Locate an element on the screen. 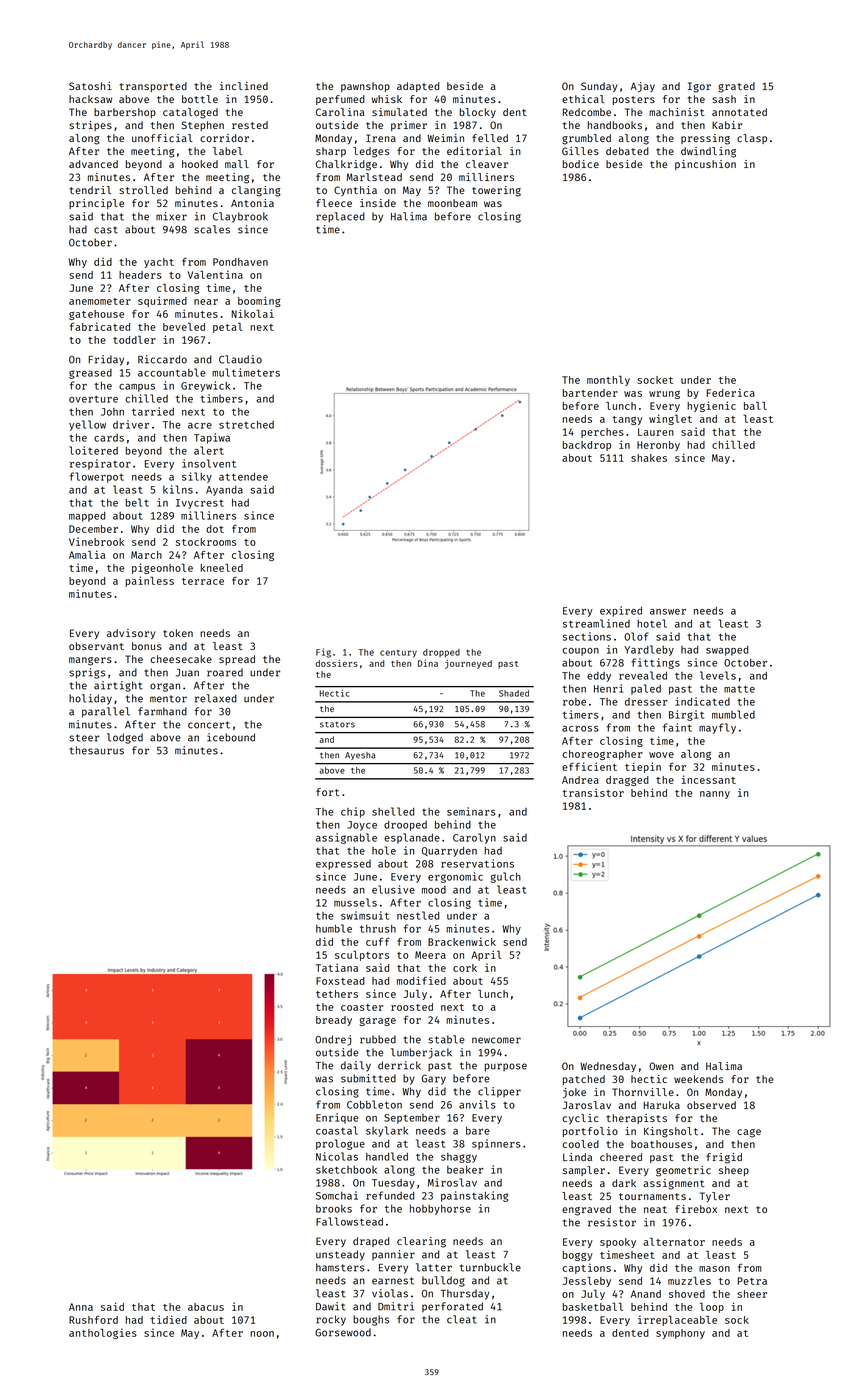 The image size is (849, 1400). John is located at coordinates (112, 412).
